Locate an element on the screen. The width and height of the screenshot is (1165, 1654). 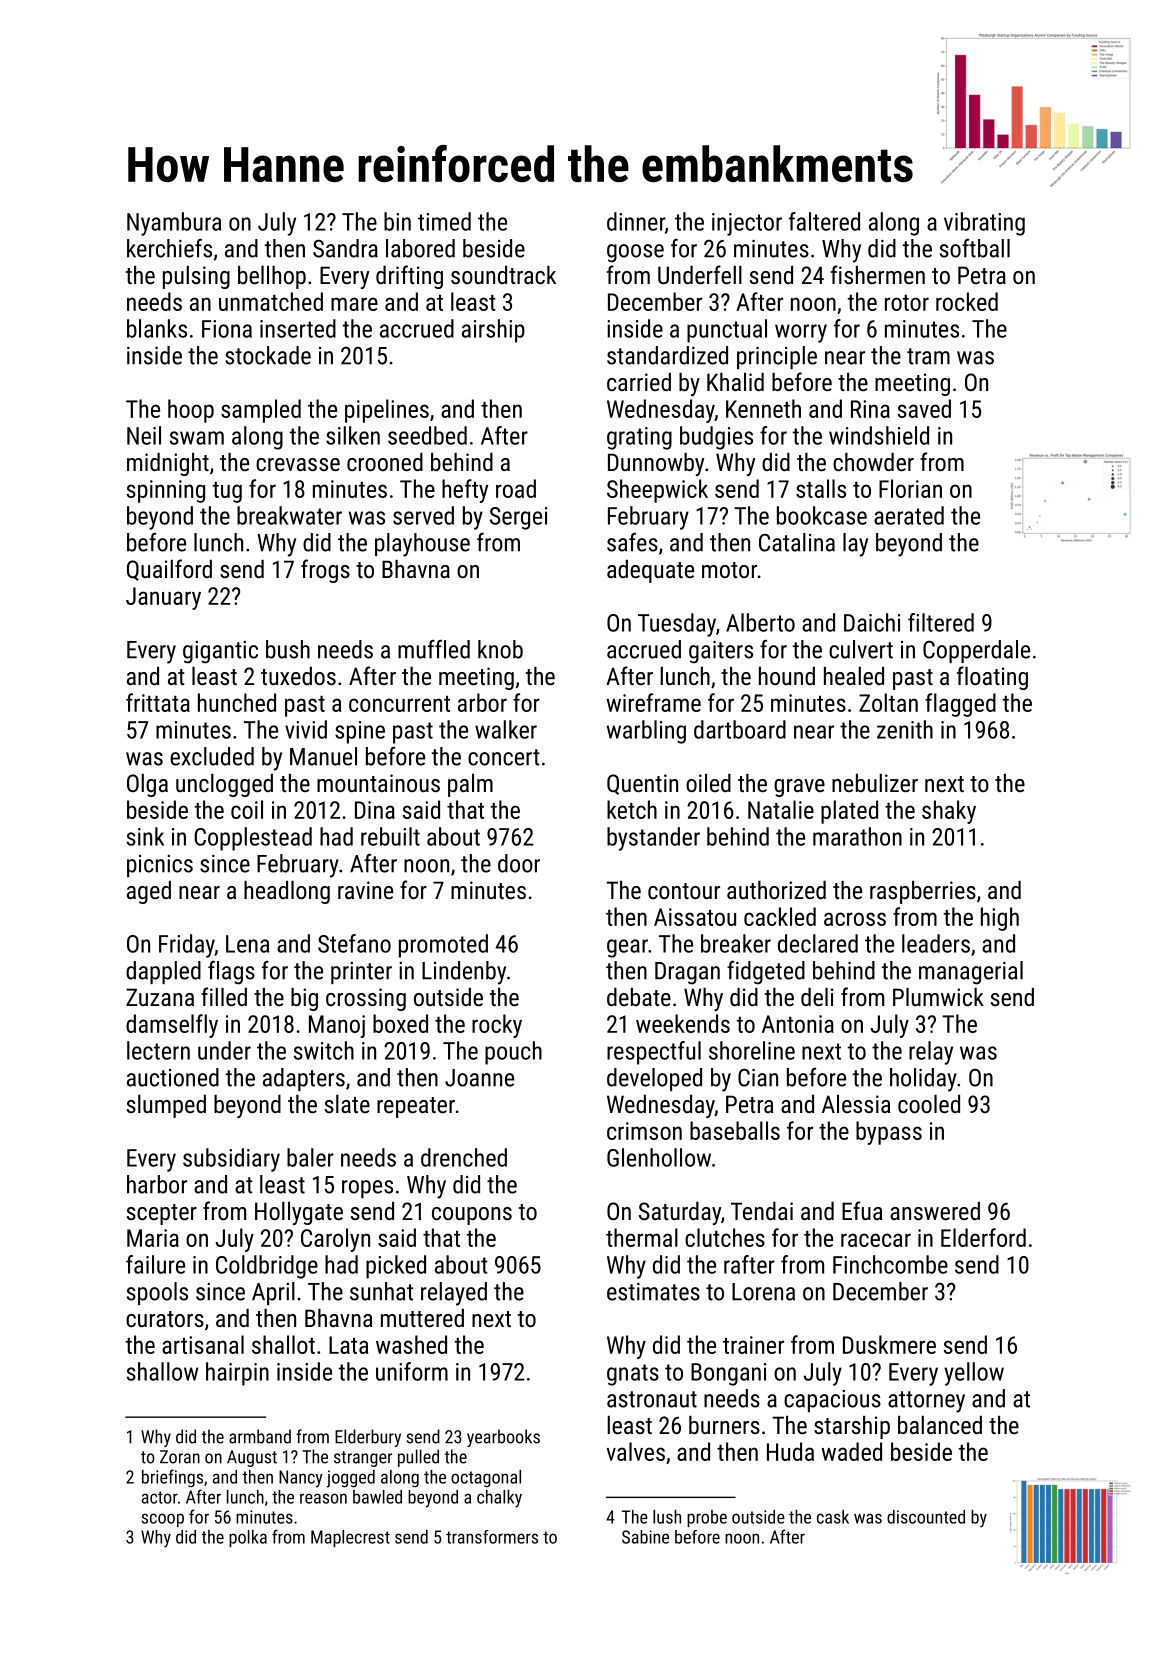
Plumwick is located at coordinates (938, 997).
